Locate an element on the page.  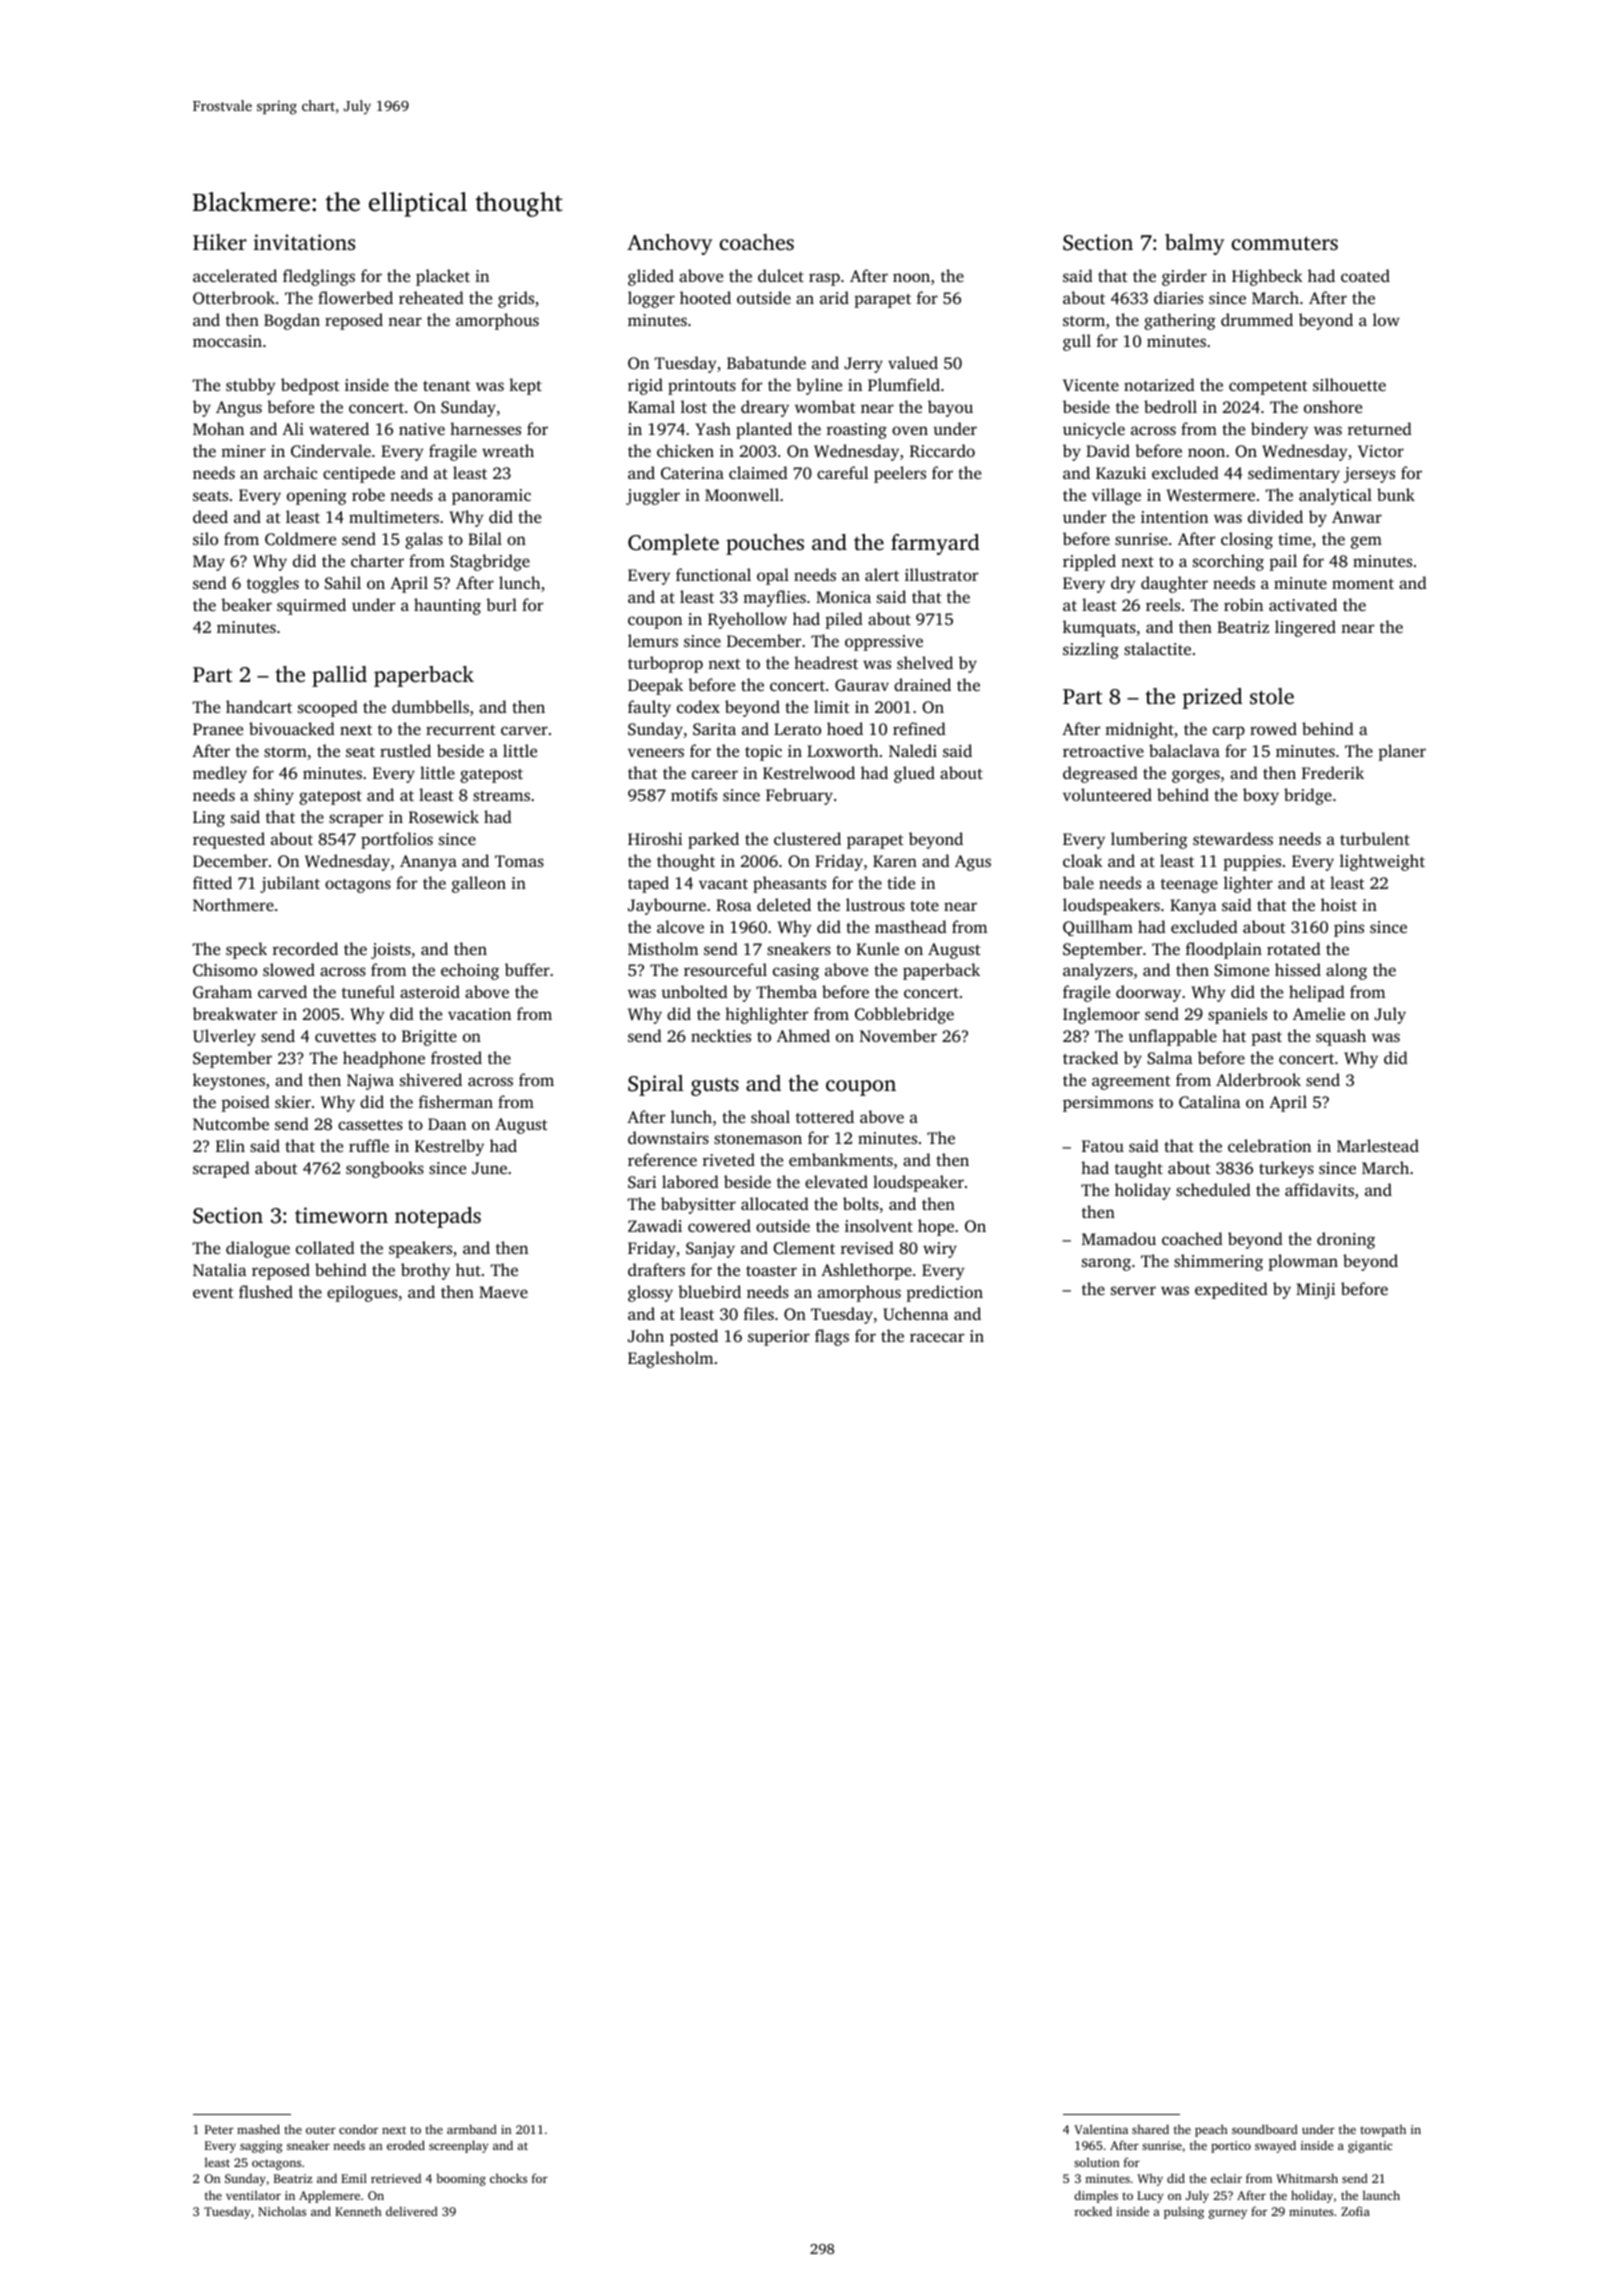
racecar is located at coordinates (937, 1337).
